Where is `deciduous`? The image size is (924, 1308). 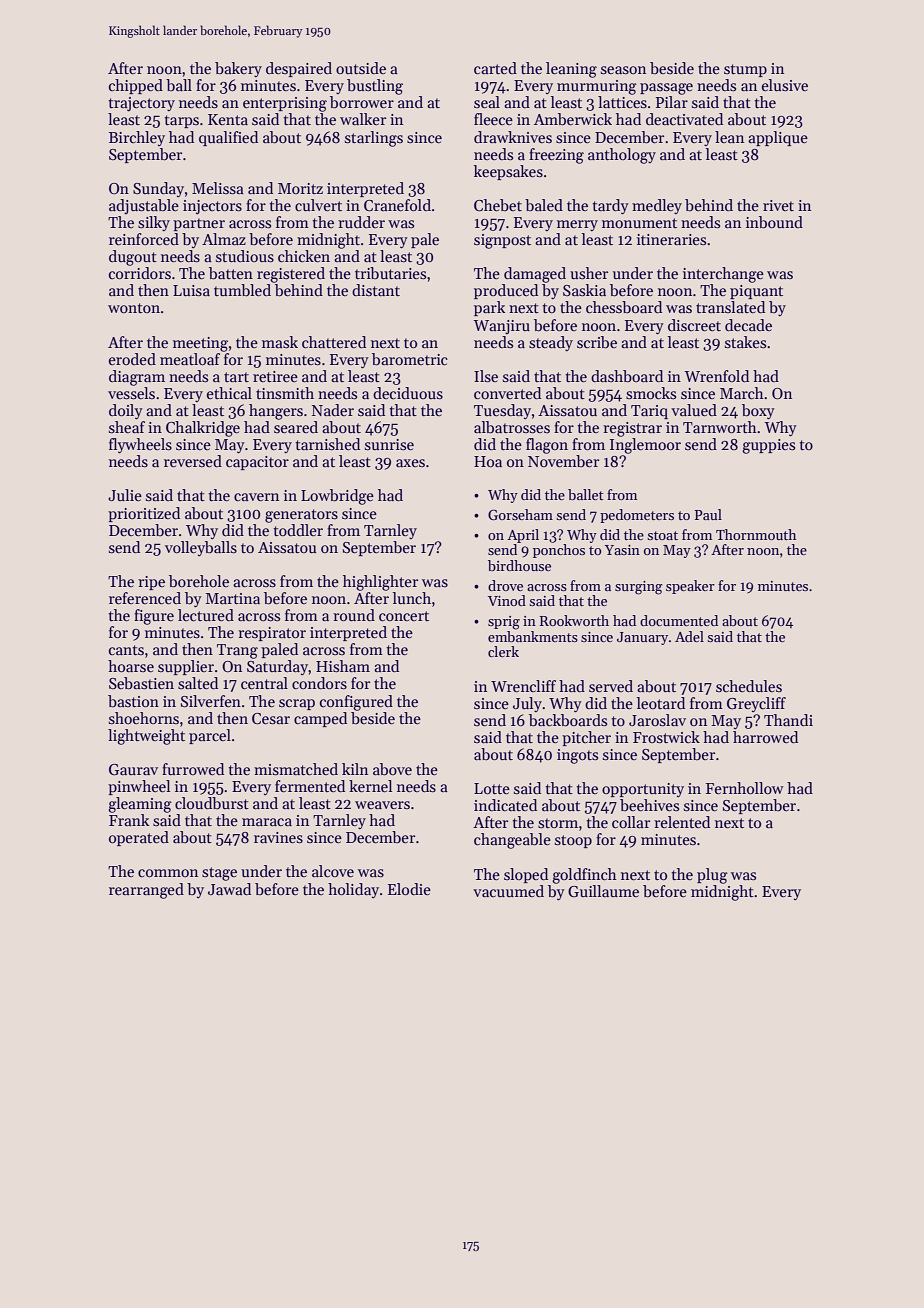 deciduous is located at coordinates (408, 393).
